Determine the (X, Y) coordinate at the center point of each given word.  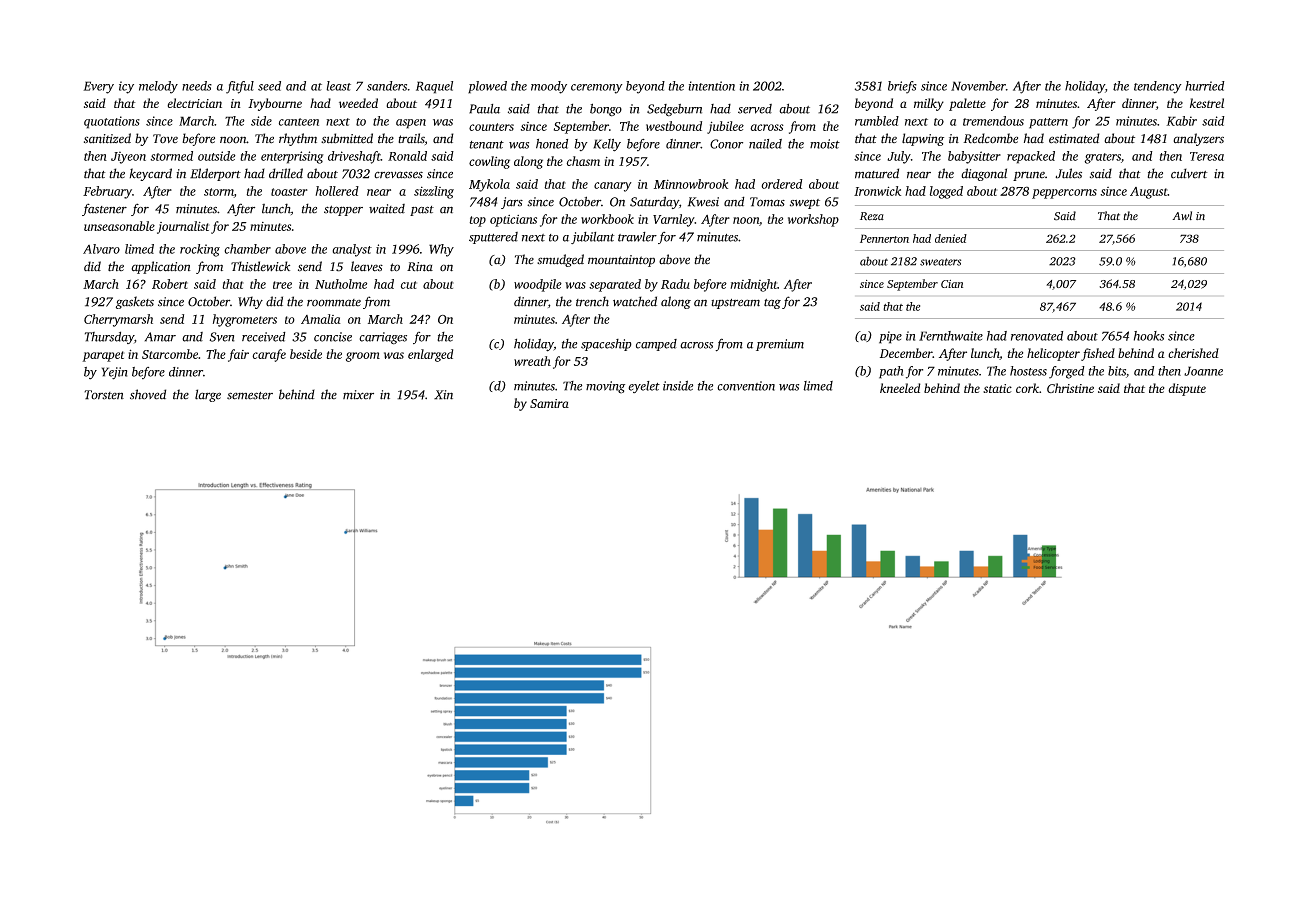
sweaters (940, 262)
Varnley (674, 220)
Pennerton (884, 238)
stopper (343, 210)
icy (126, 87)
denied (951, 238)
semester (250, 396)
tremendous (993, 121)
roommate (334, 303)
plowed (487, 87)
